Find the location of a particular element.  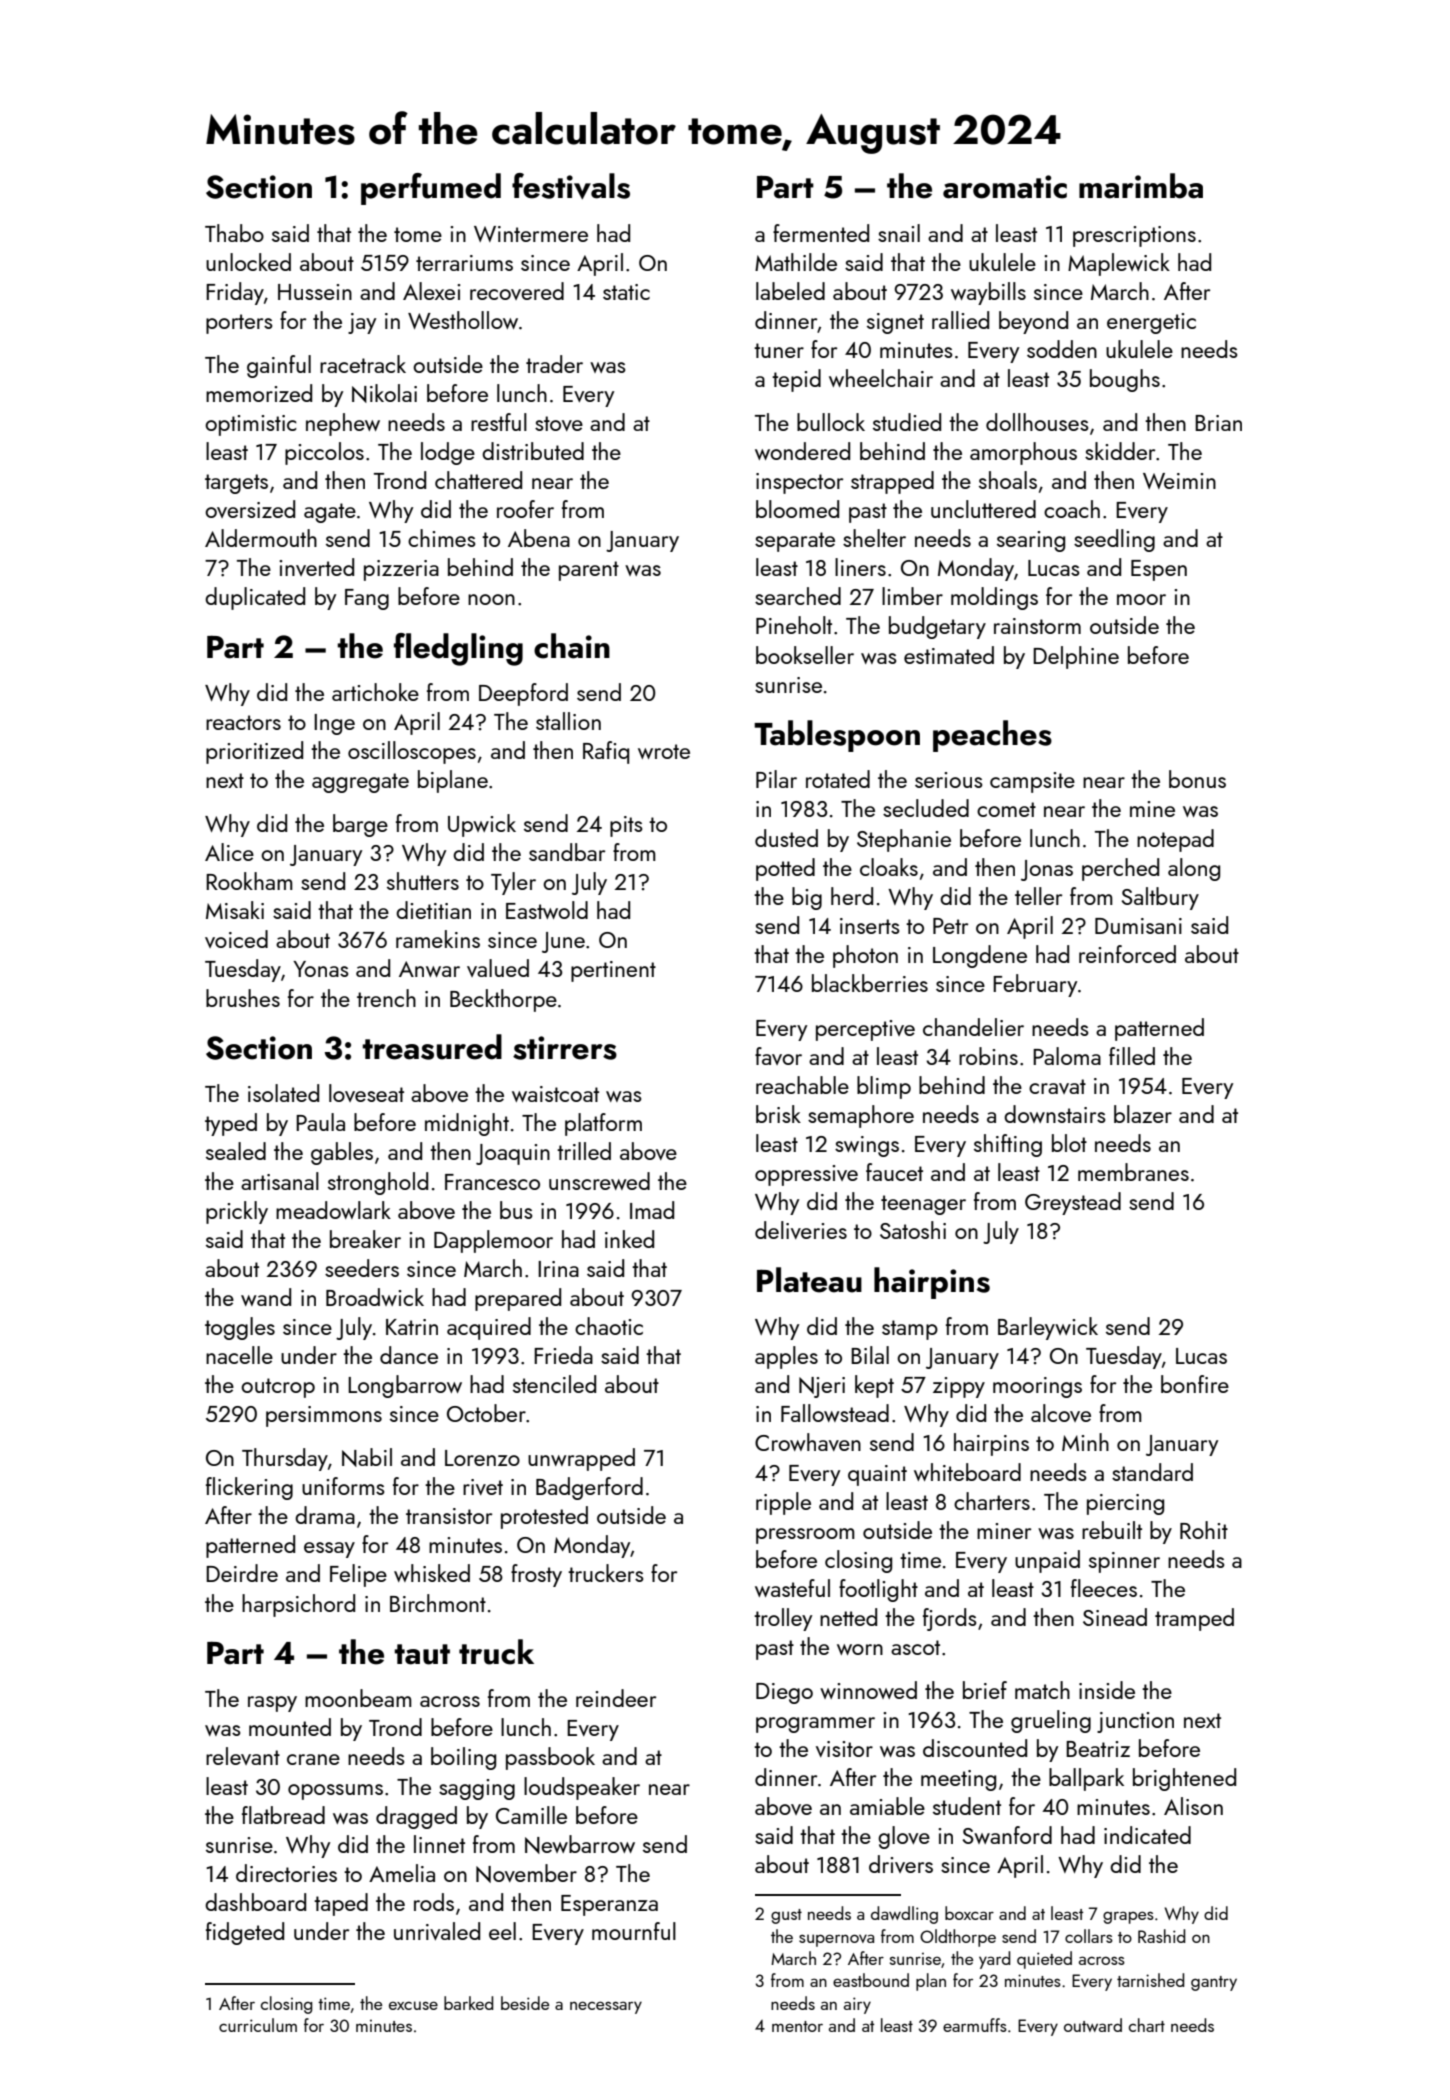

blot is located at coordinates (1069, 1143).
